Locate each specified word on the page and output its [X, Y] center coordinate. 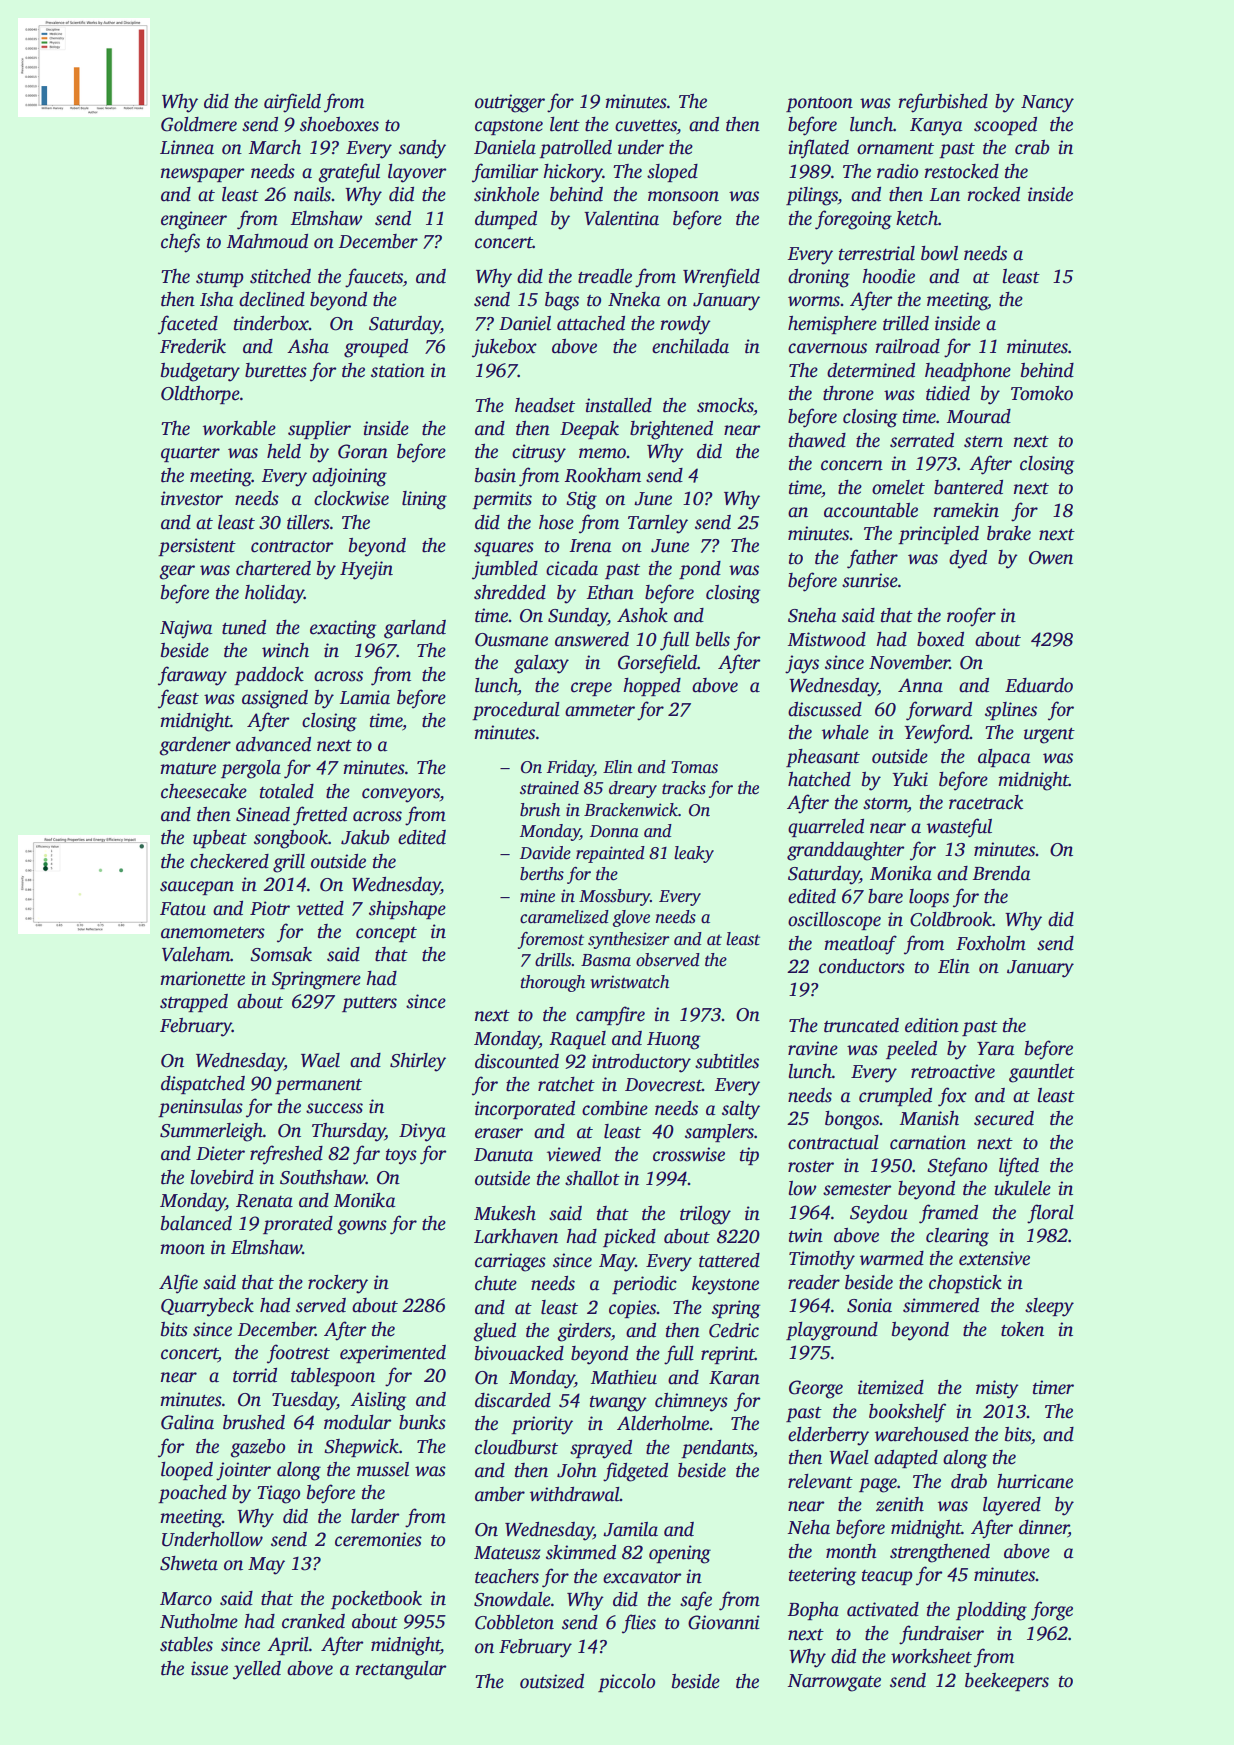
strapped [194, 1003]
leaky [694, 854]
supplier [319, 430]
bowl [939, 253]
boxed [940, 639]
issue [209, 1668]
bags [562, 301]
